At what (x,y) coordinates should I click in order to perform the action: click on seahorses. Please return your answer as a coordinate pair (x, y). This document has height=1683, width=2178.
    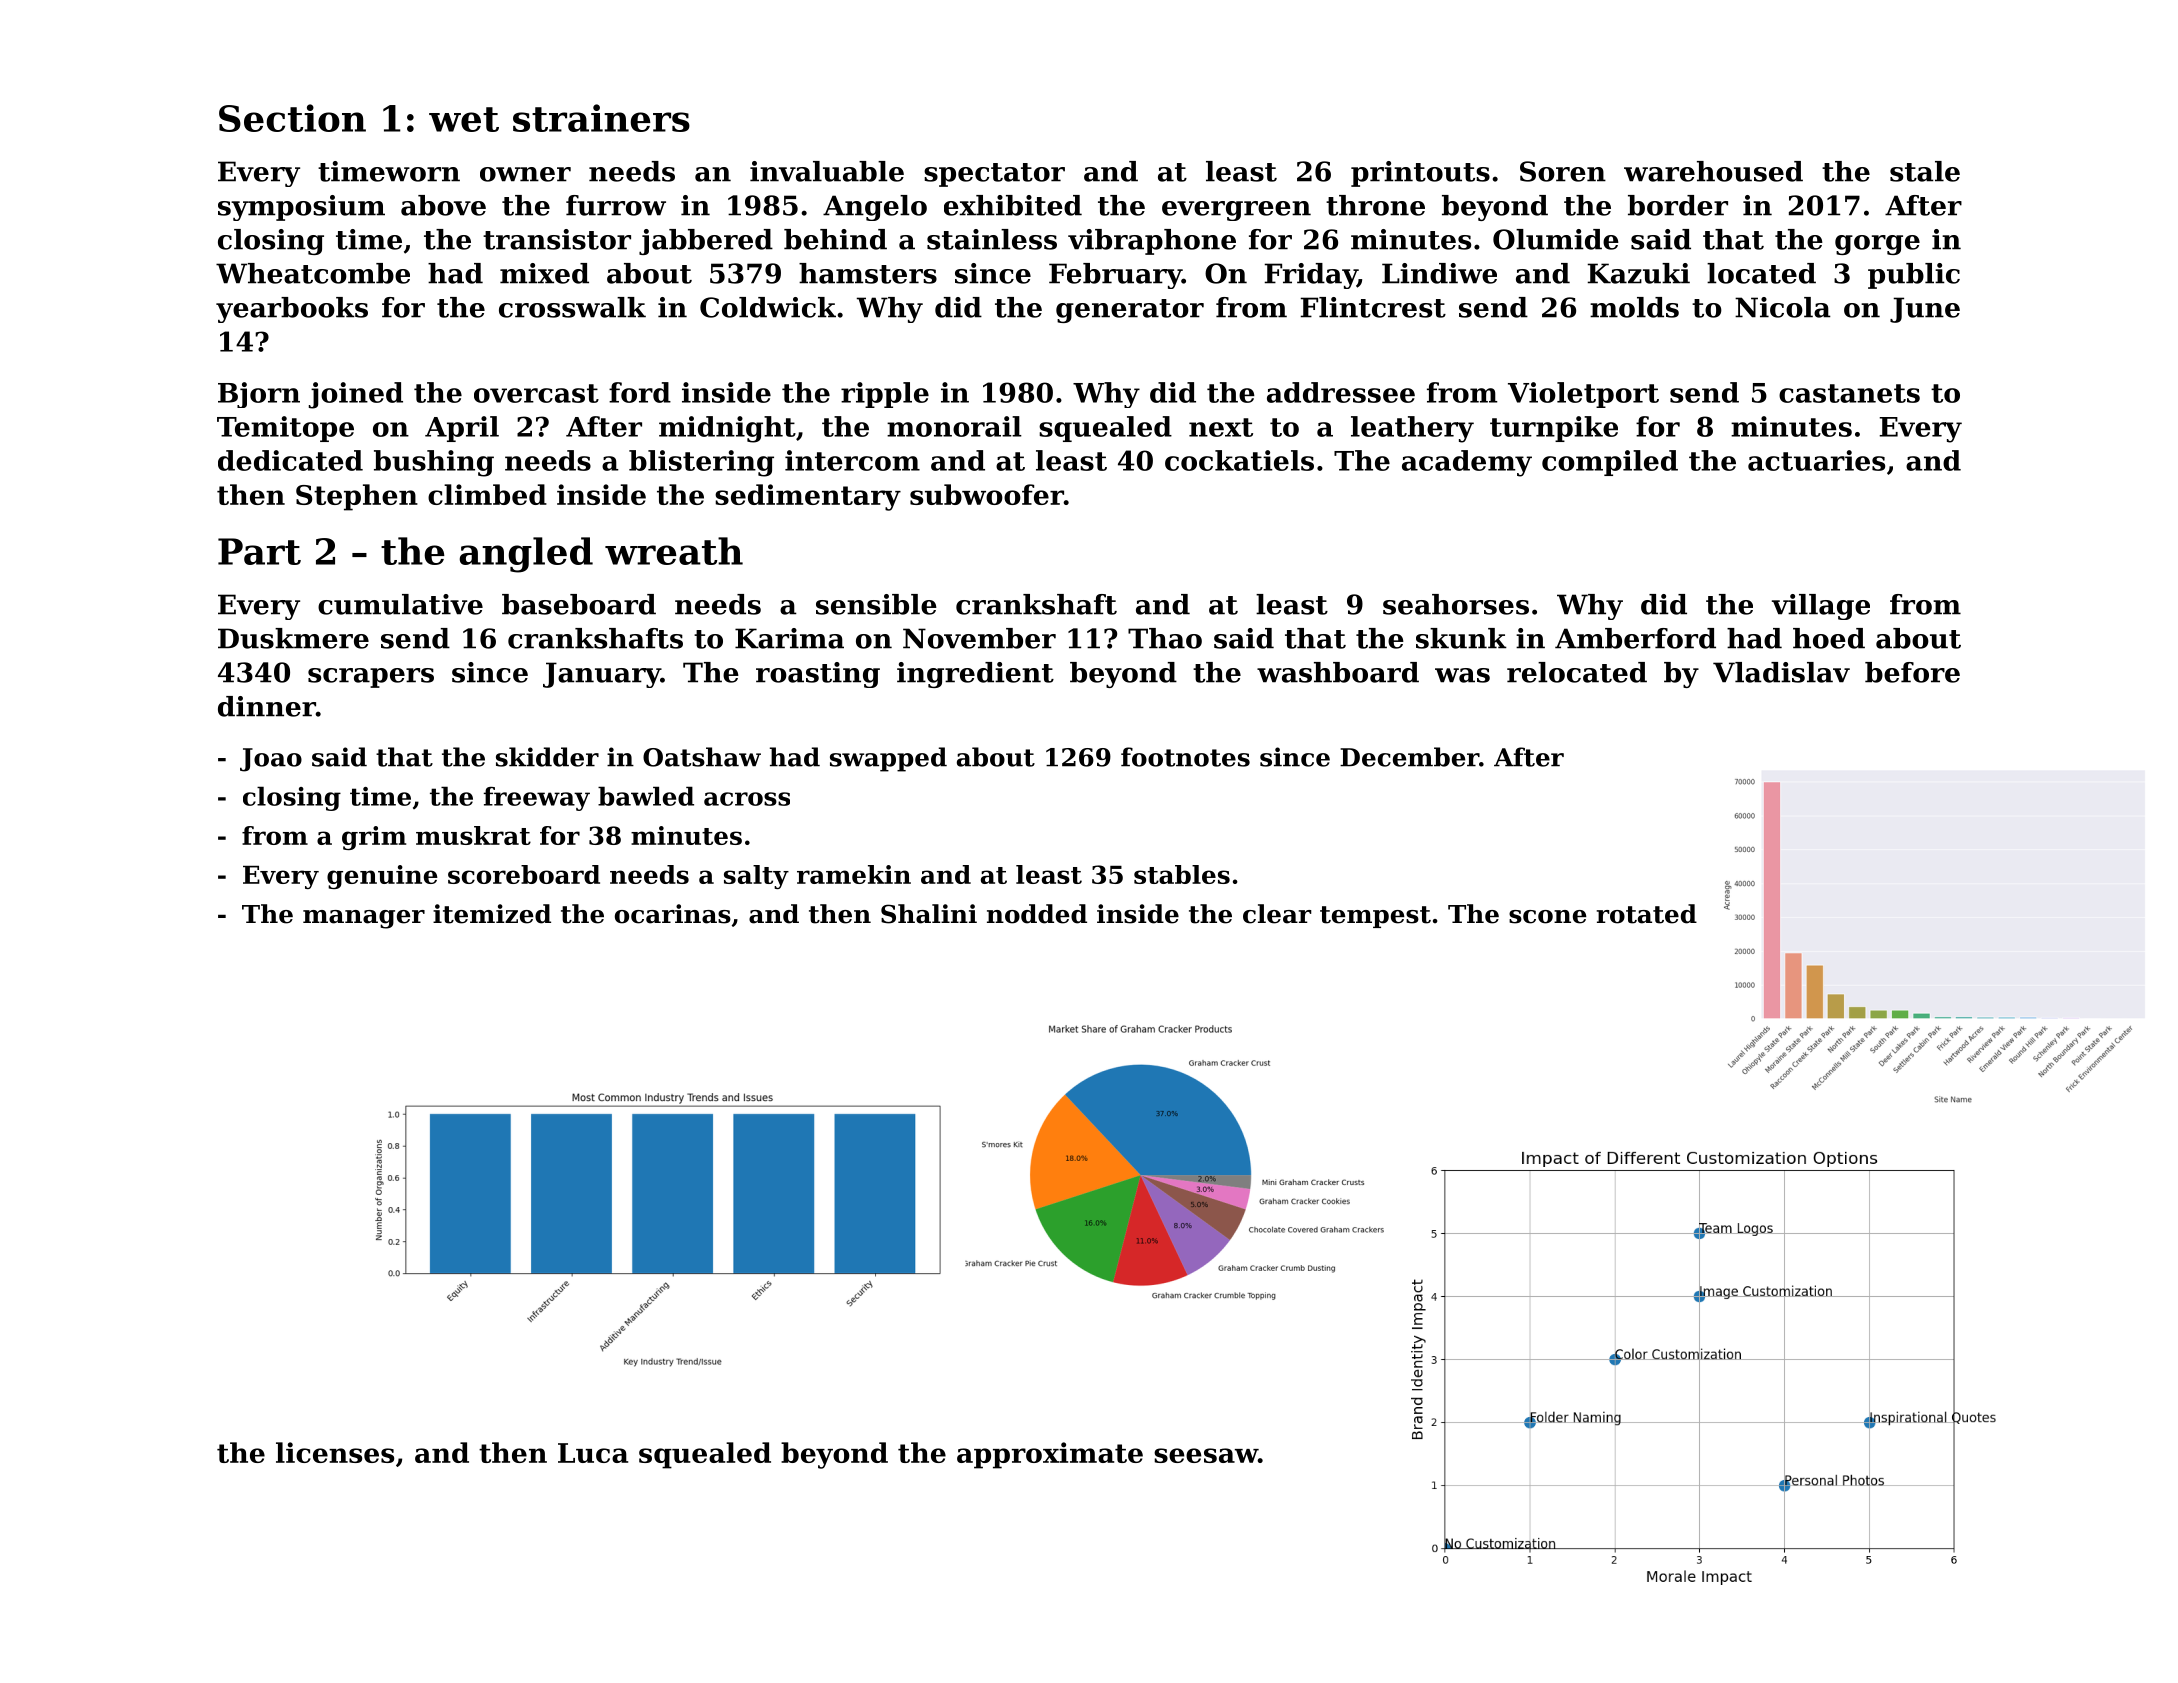
    Looking at the image, I should click on (1456, 604).
